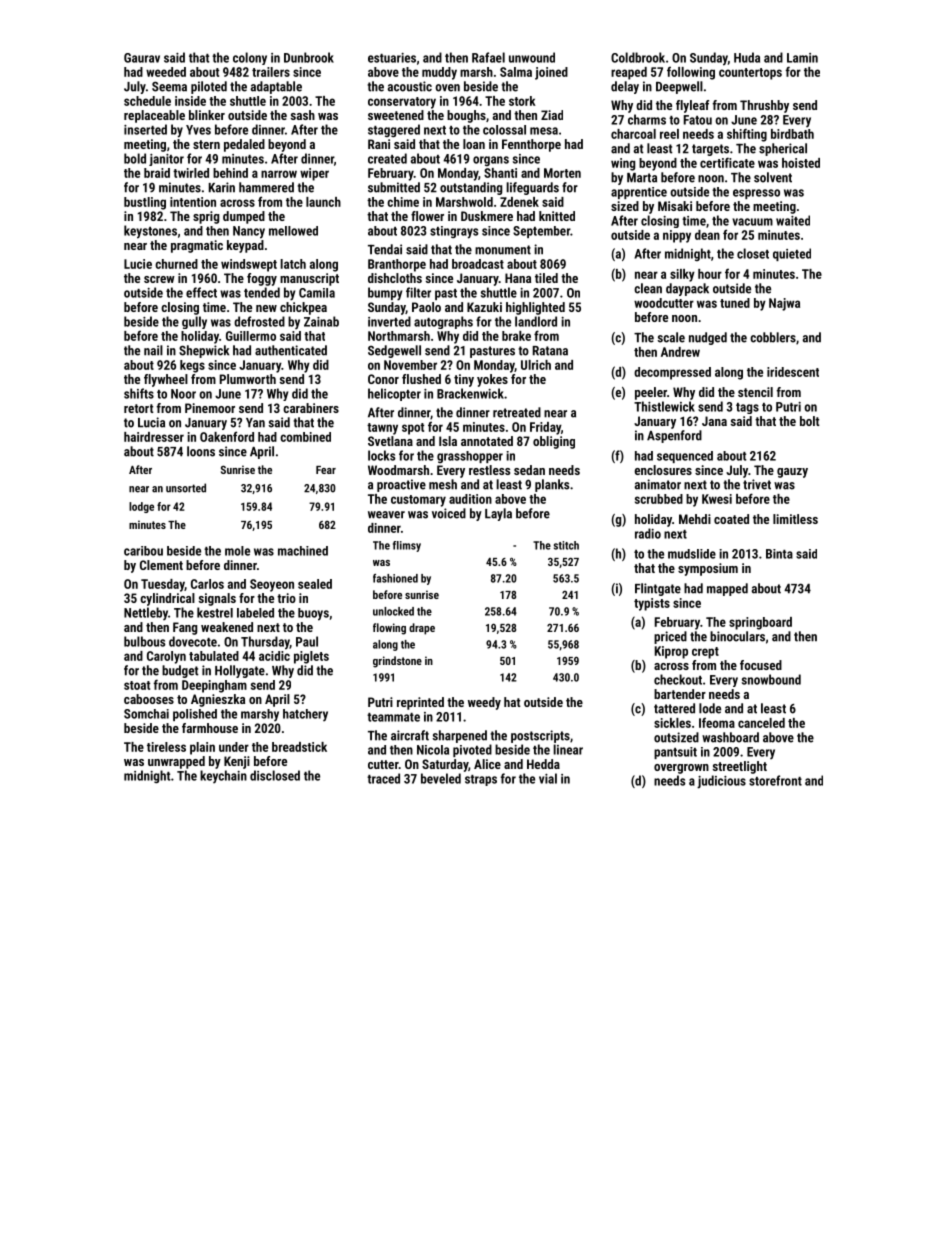 Image resolution: width=952 pixels, height=1233 pixels. Describe the element at coordinates (633, 134) in the image. I see `charcoal` at that location.
